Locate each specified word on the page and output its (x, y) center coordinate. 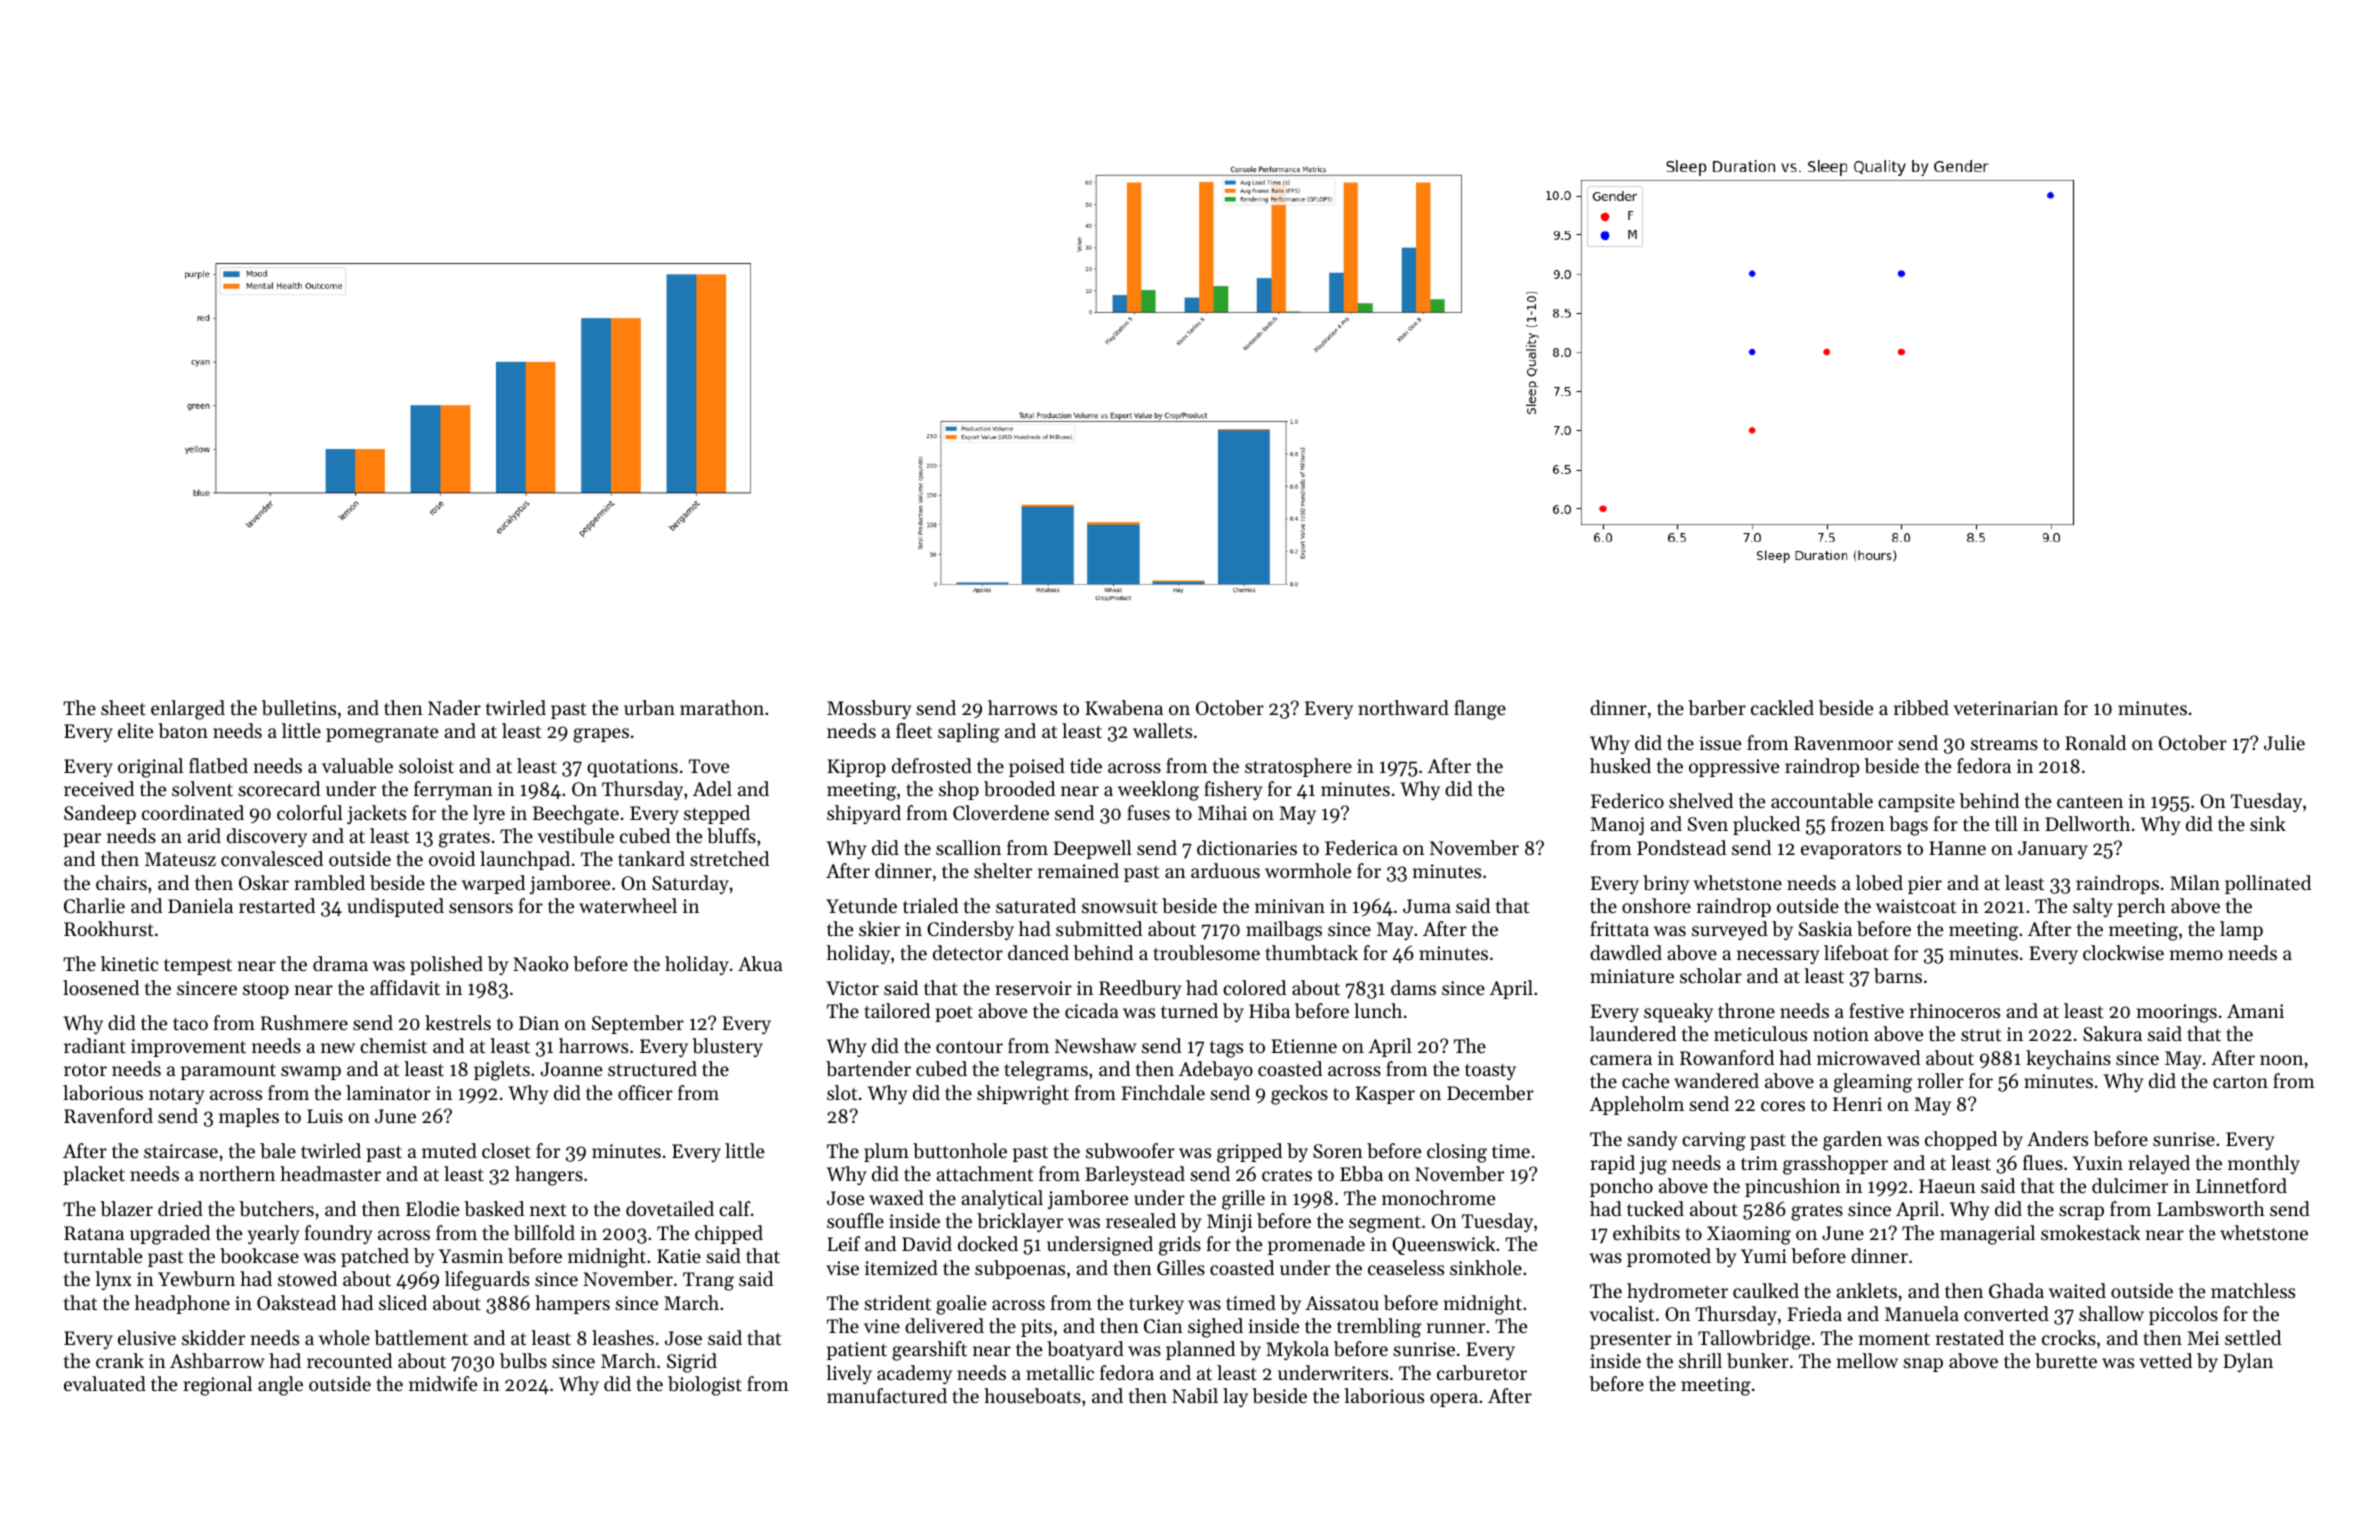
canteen (2090, 802)
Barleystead (1135, 1175)
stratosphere (1298, 767)
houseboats (1032, 1396)
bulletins (299, 708)
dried (180, 1208)
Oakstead (296, 1302)
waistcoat (1916, 906)
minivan (1290, 906)
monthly (2264, 1164)
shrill (1700, 1360)
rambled (329, 882)
